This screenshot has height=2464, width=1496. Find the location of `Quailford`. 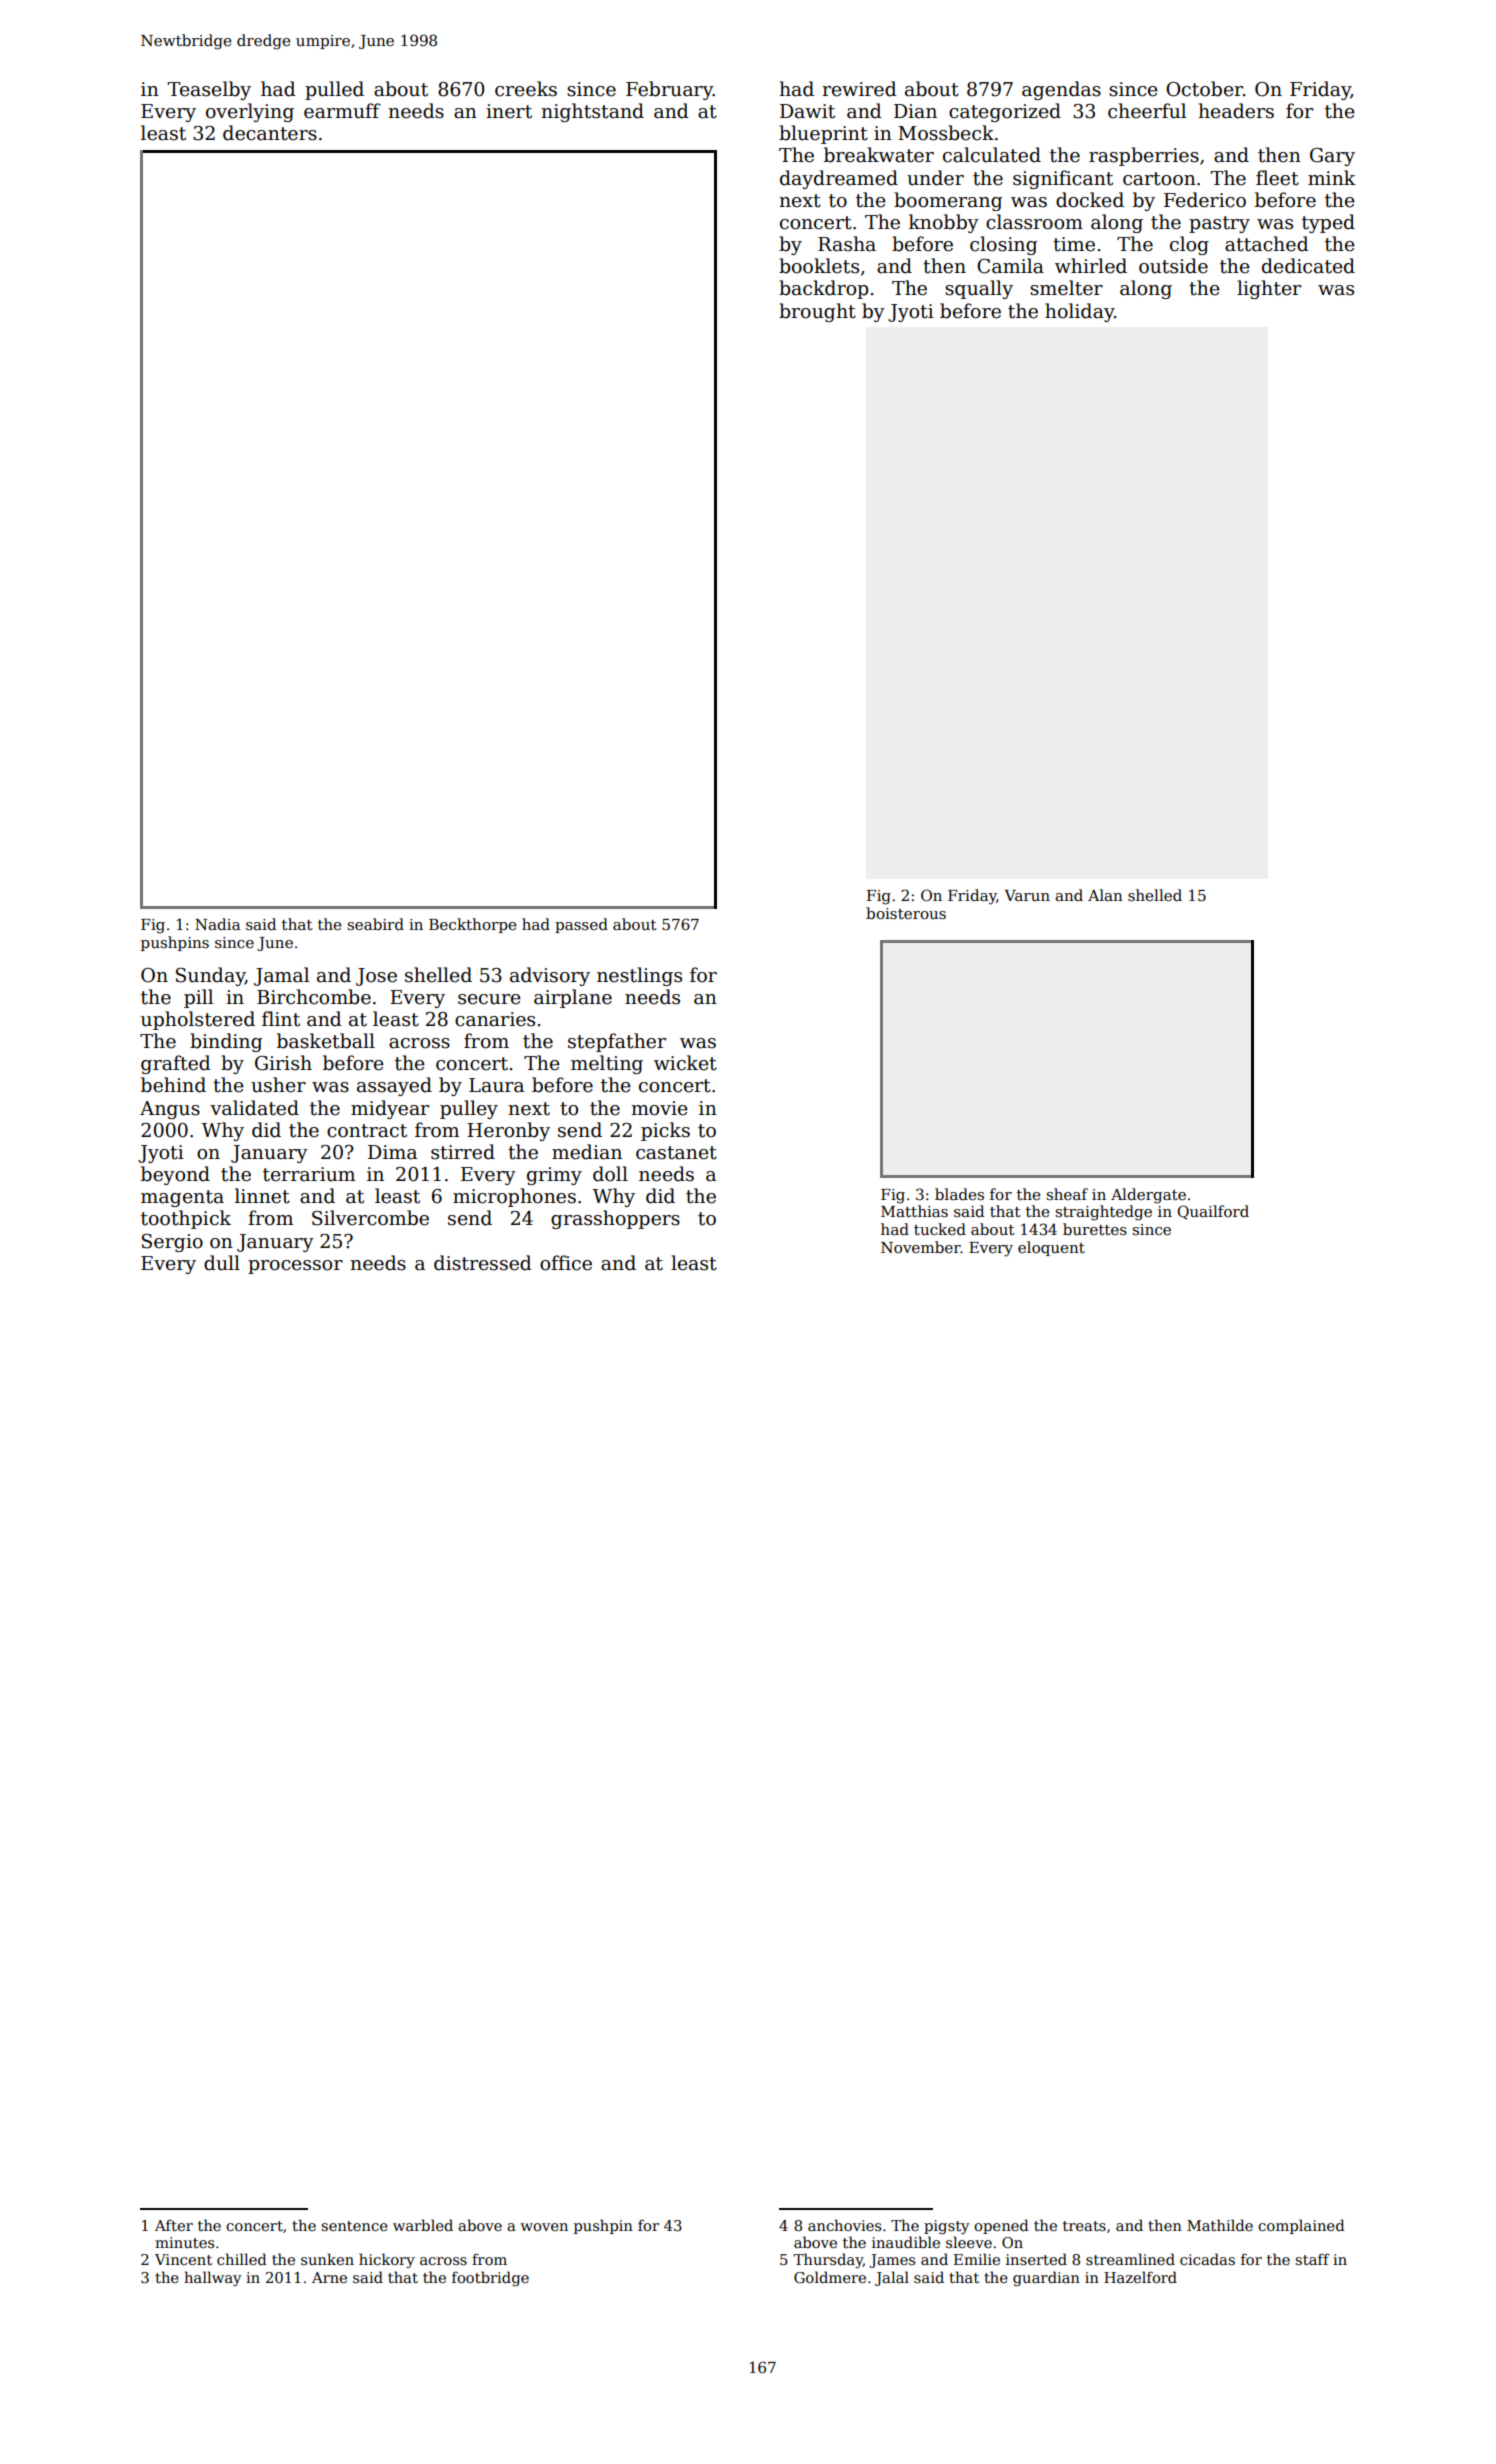

Quailford is located at coordinates (1213, 1212).
